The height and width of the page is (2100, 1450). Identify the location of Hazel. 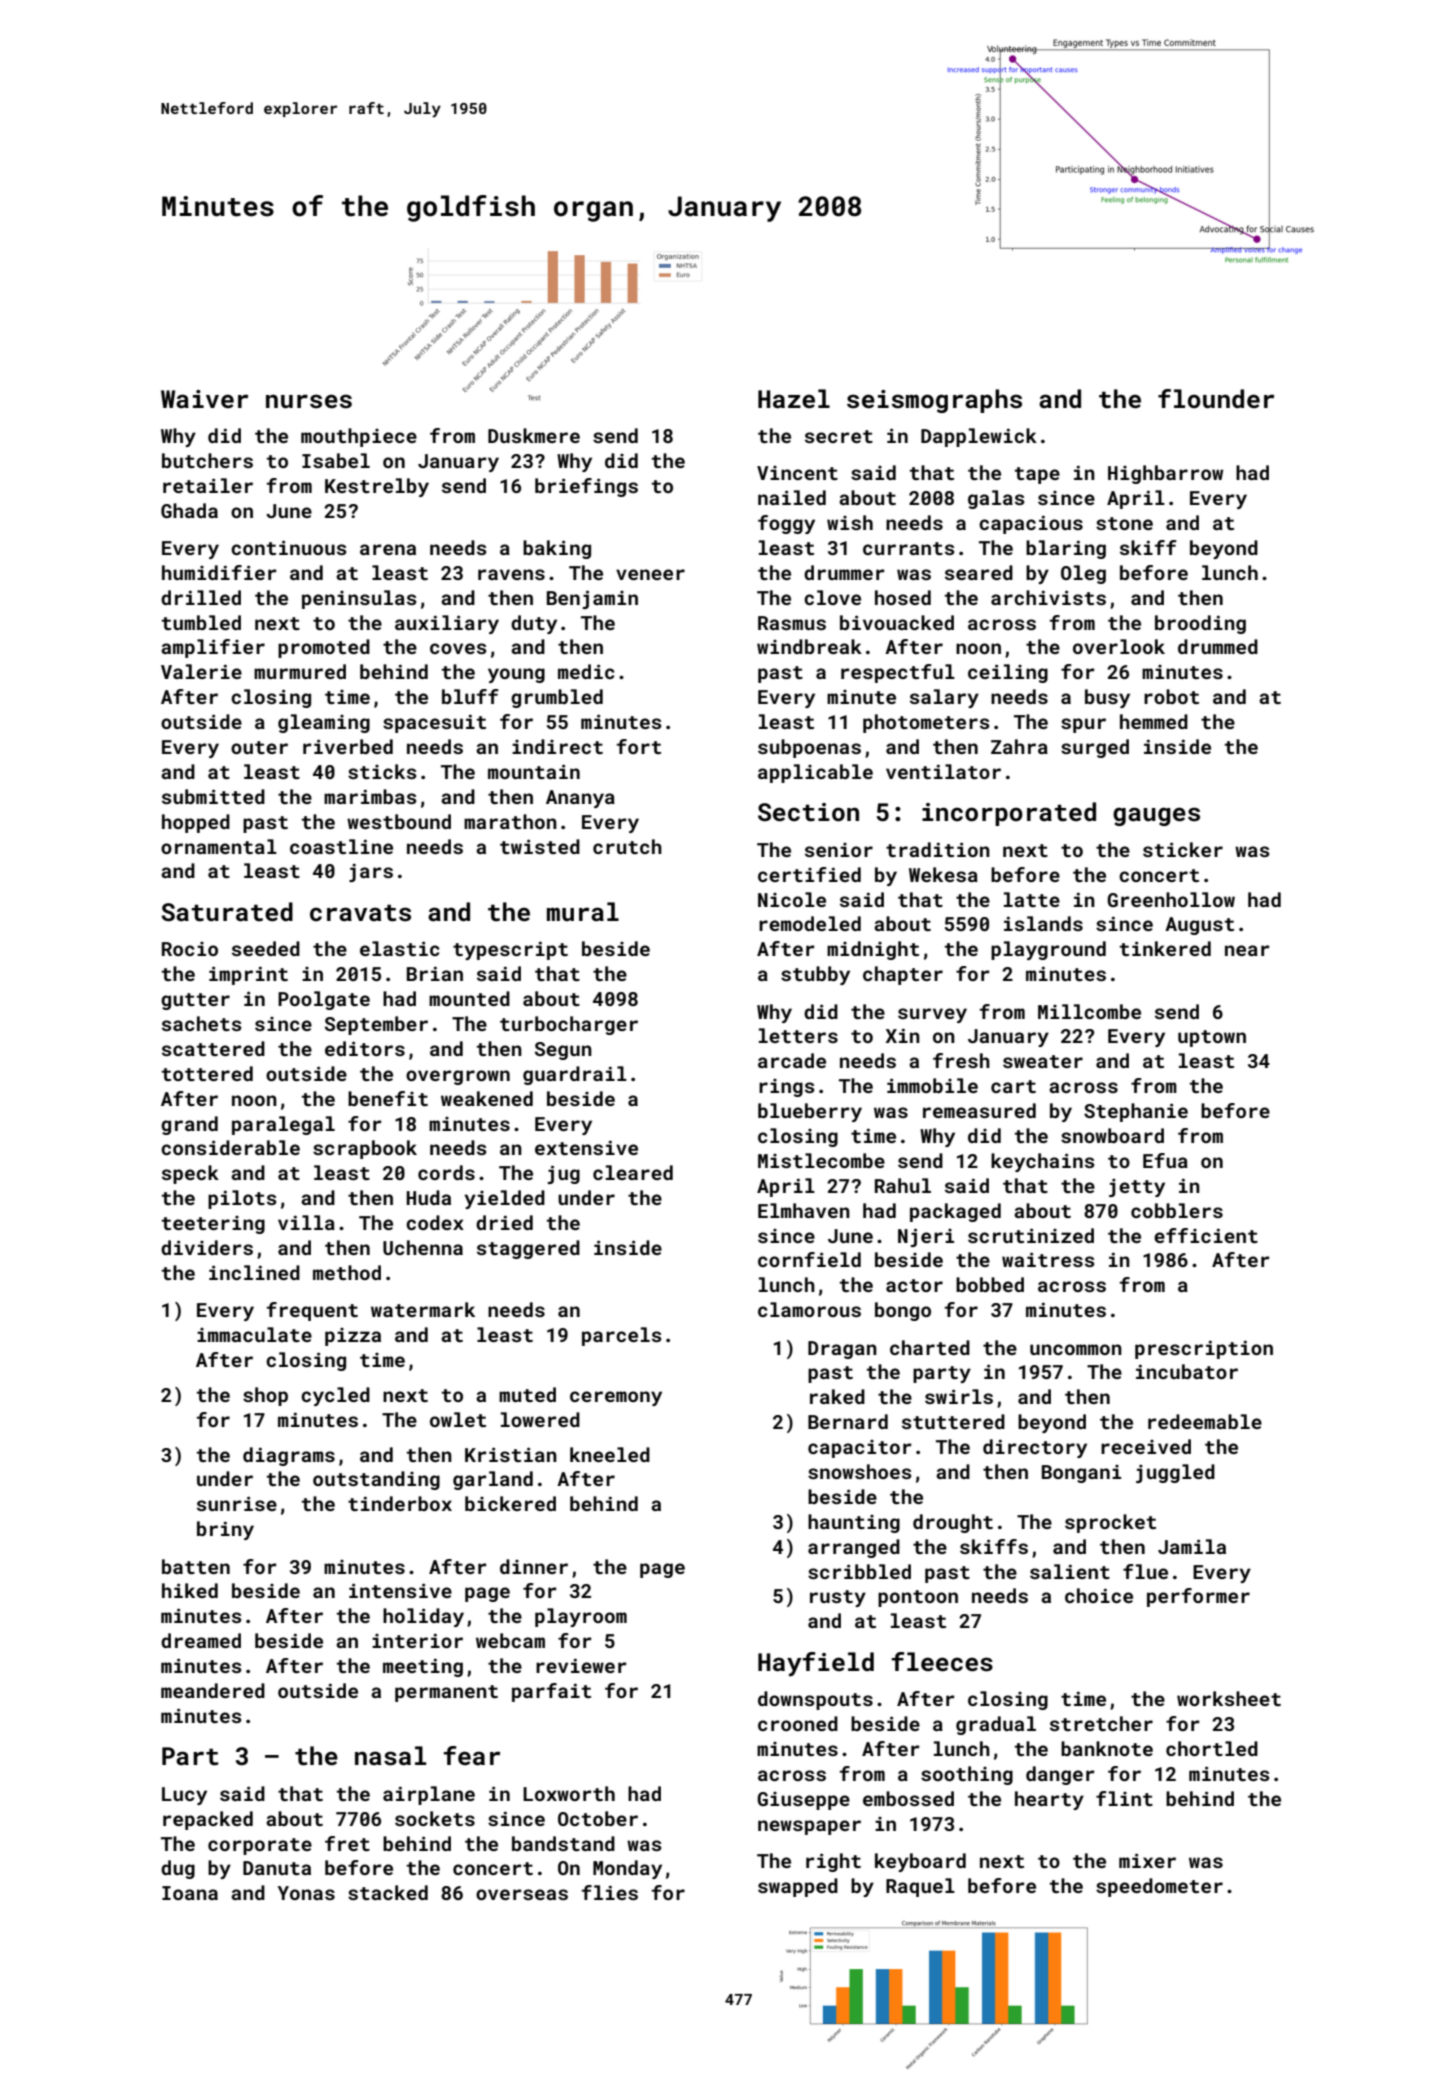
(794, 398).
